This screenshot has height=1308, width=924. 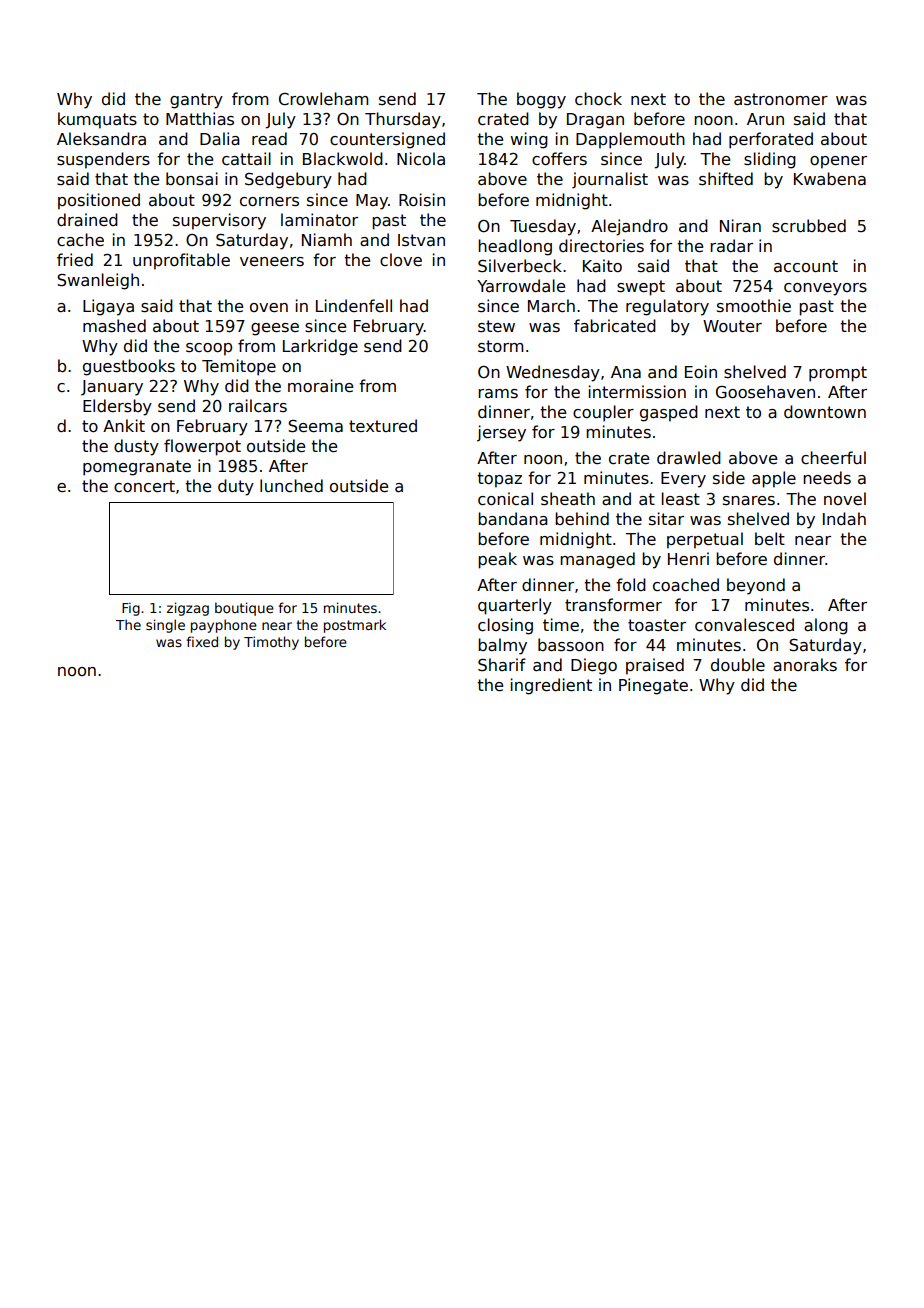 What do you see at coordinates (103, 160) in the screenshot?
I see `suspenders` at bounding box center [103, 160].
